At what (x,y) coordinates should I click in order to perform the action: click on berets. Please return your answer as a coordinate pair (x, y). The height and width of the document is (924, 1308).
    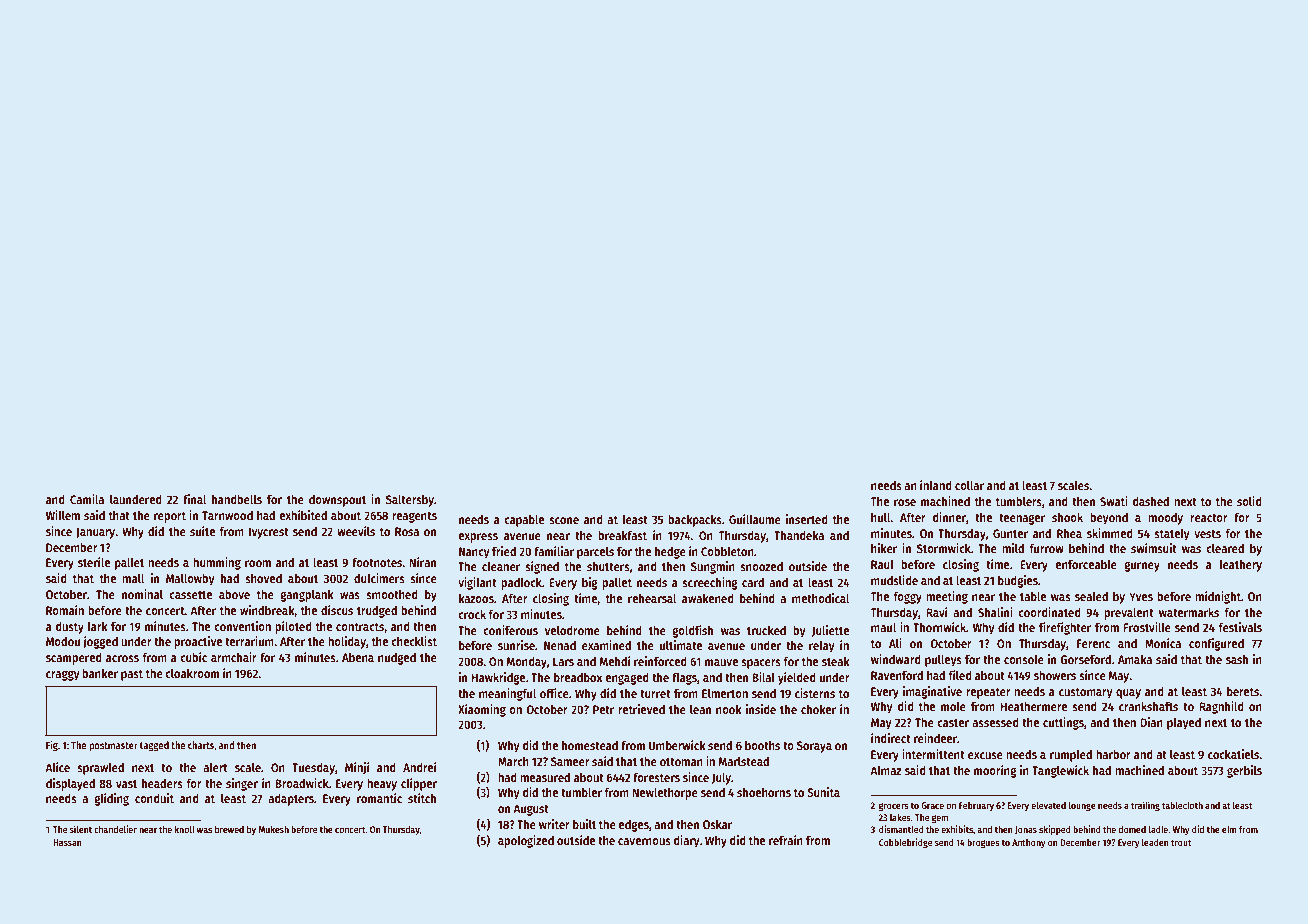
    Looking at the image, I should click on (1243, 691).
